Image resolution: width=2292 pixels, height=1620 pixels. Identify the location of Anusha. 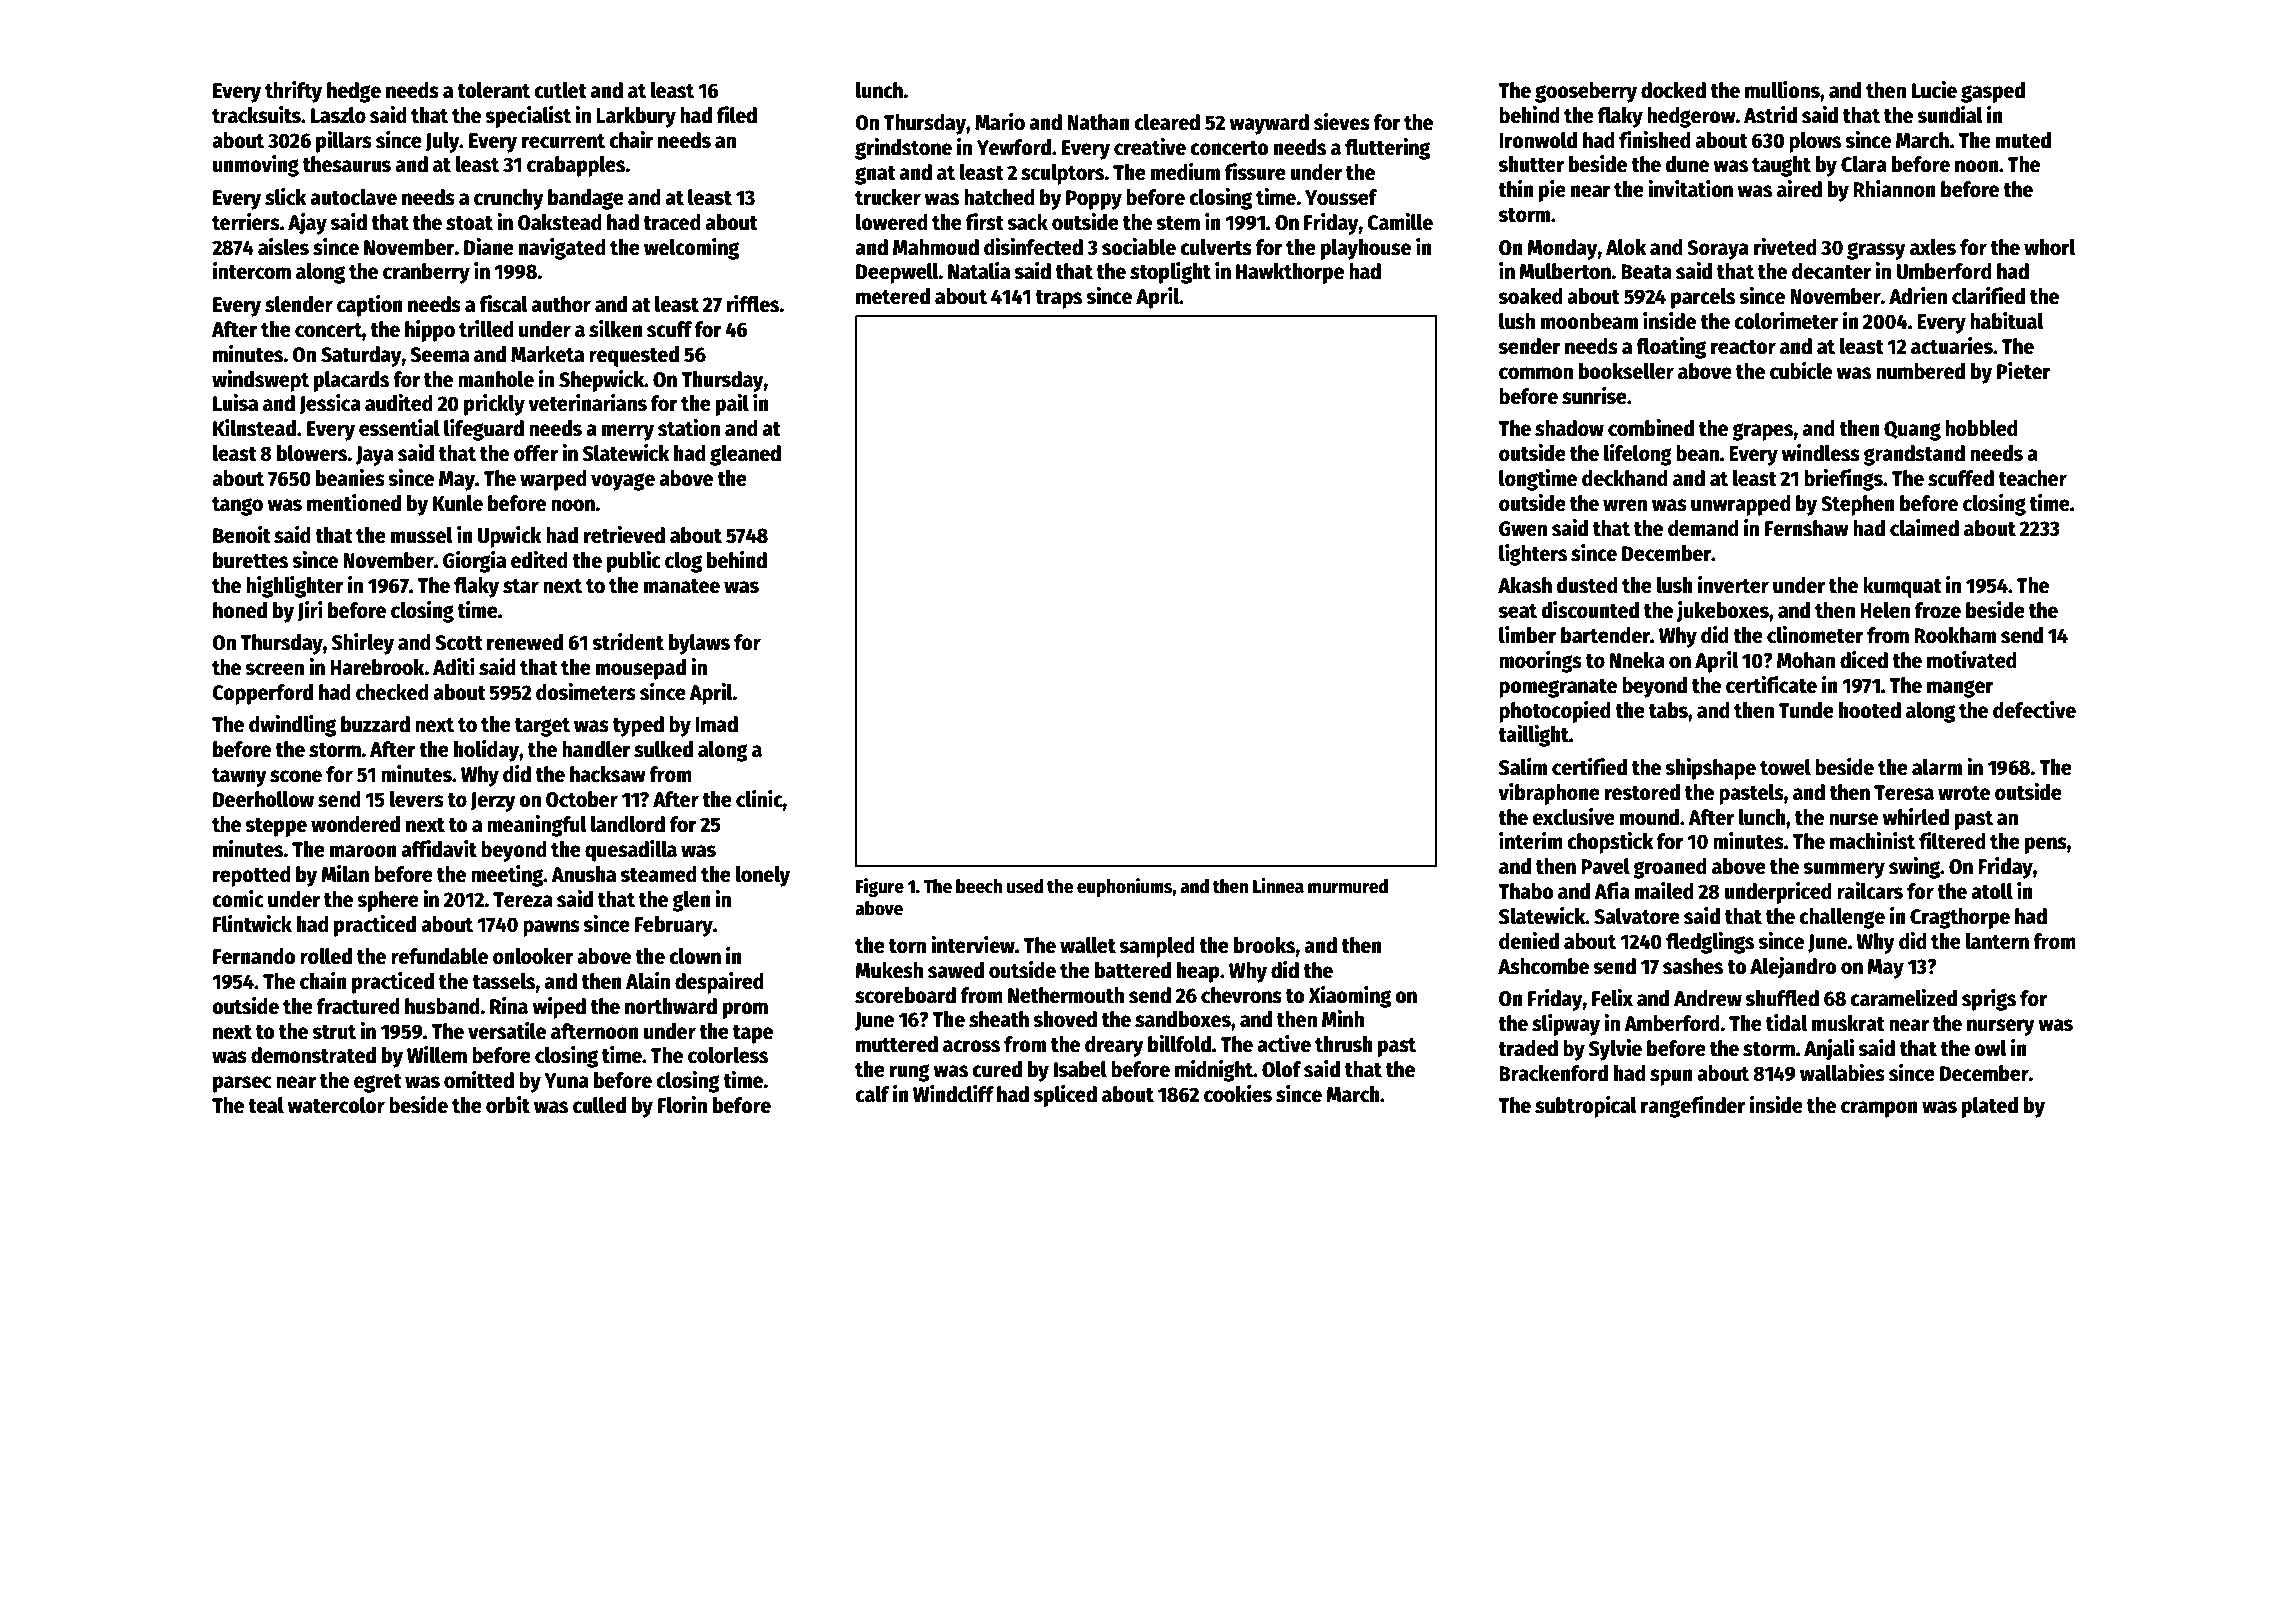
(583, 874).
